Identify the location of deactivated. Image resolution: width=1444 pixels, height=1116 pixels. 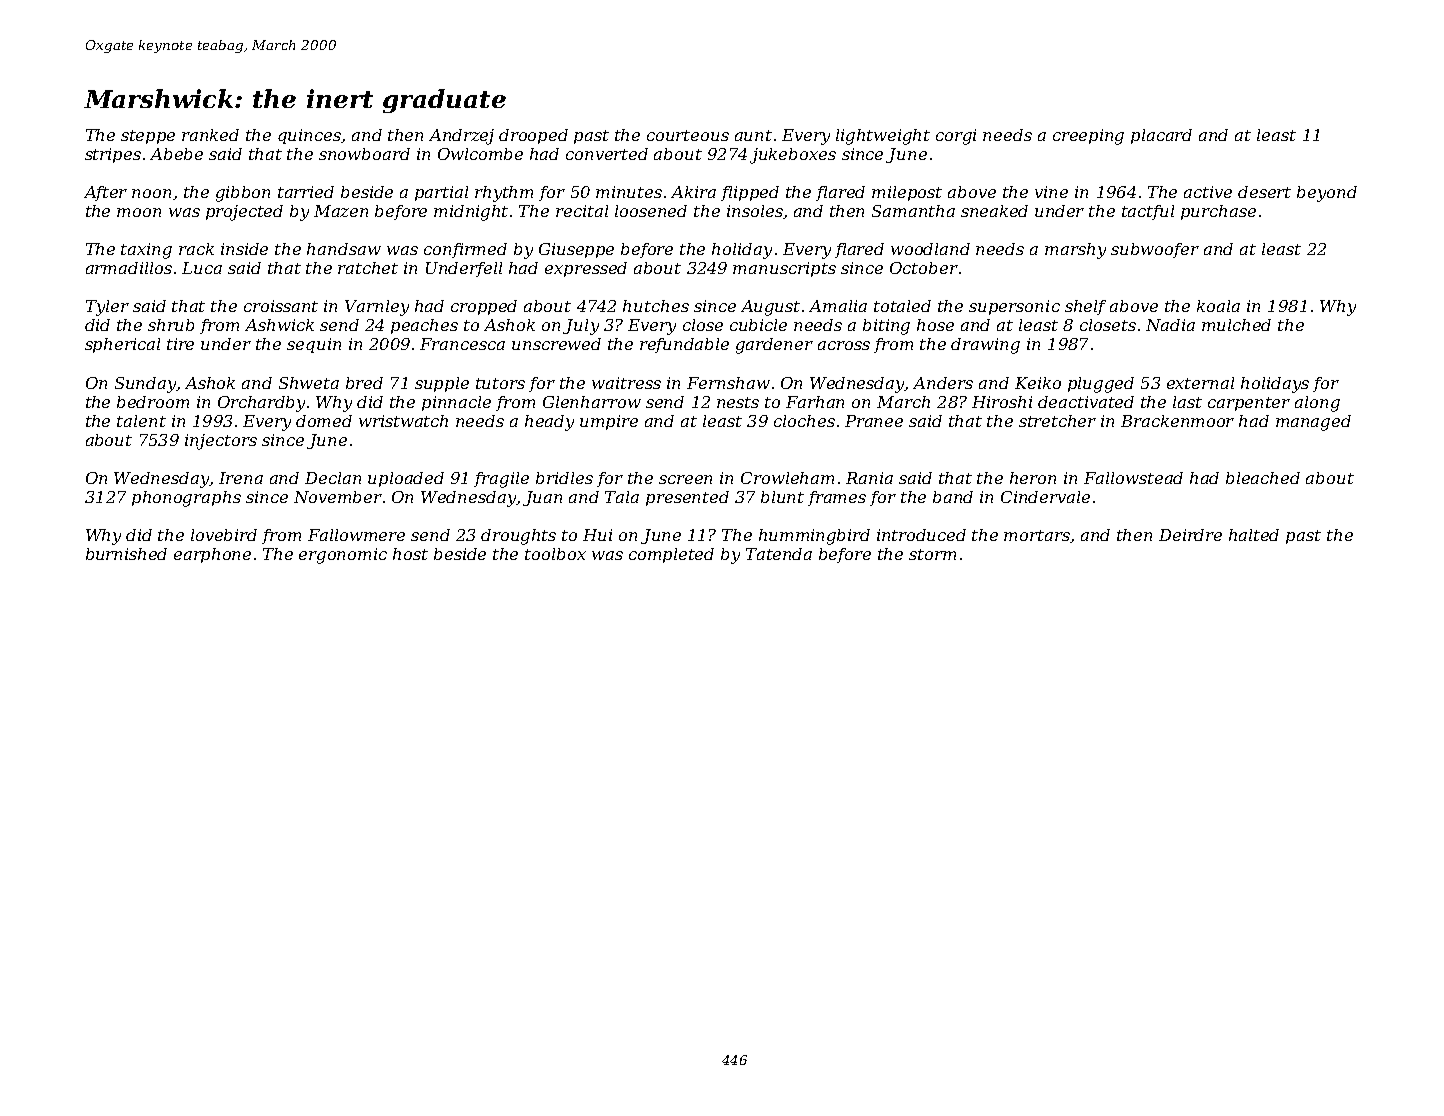
(1086, 402).
